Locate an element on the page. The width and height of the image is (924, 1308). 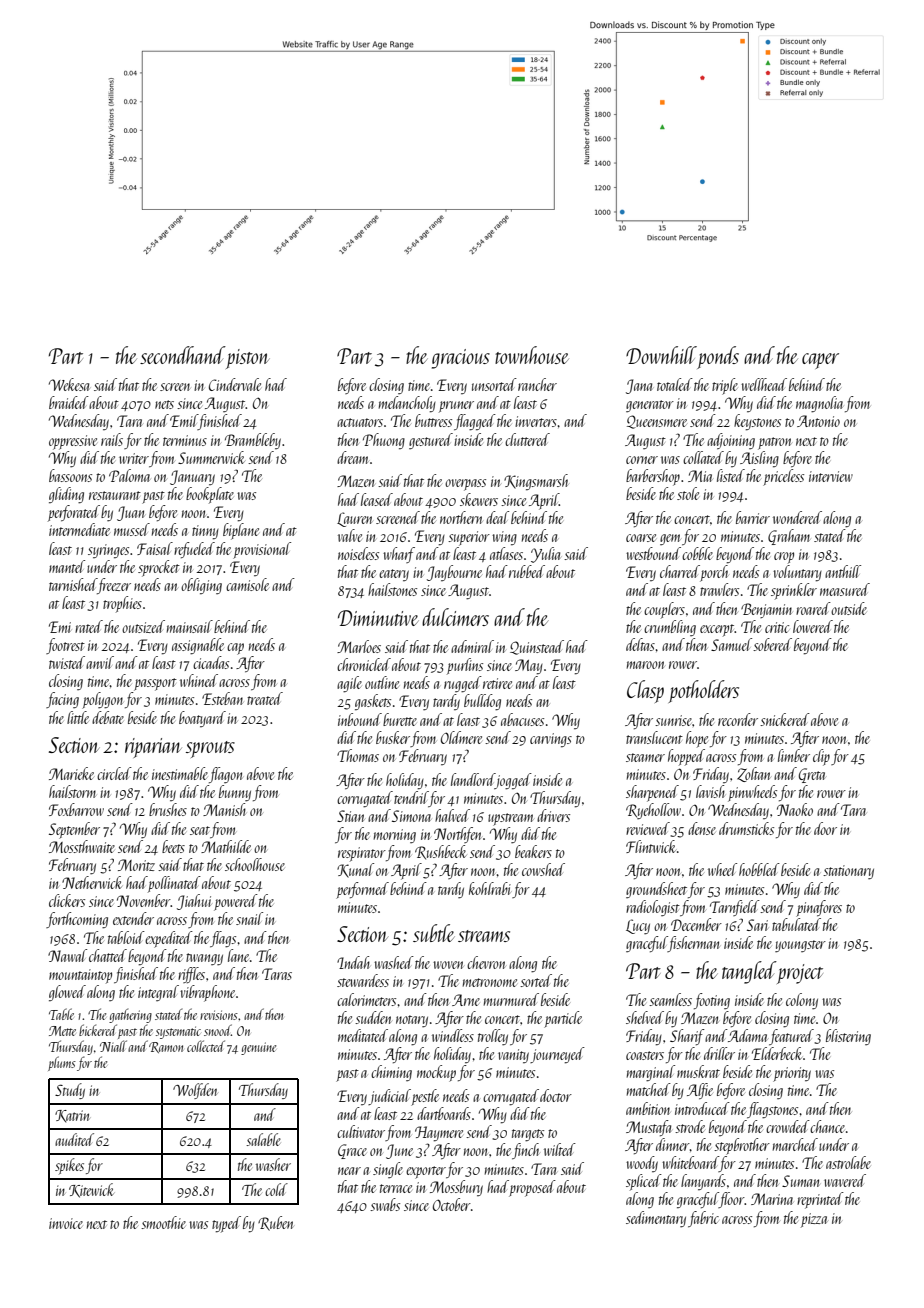
gracious is located at coordinates (461, 359).
